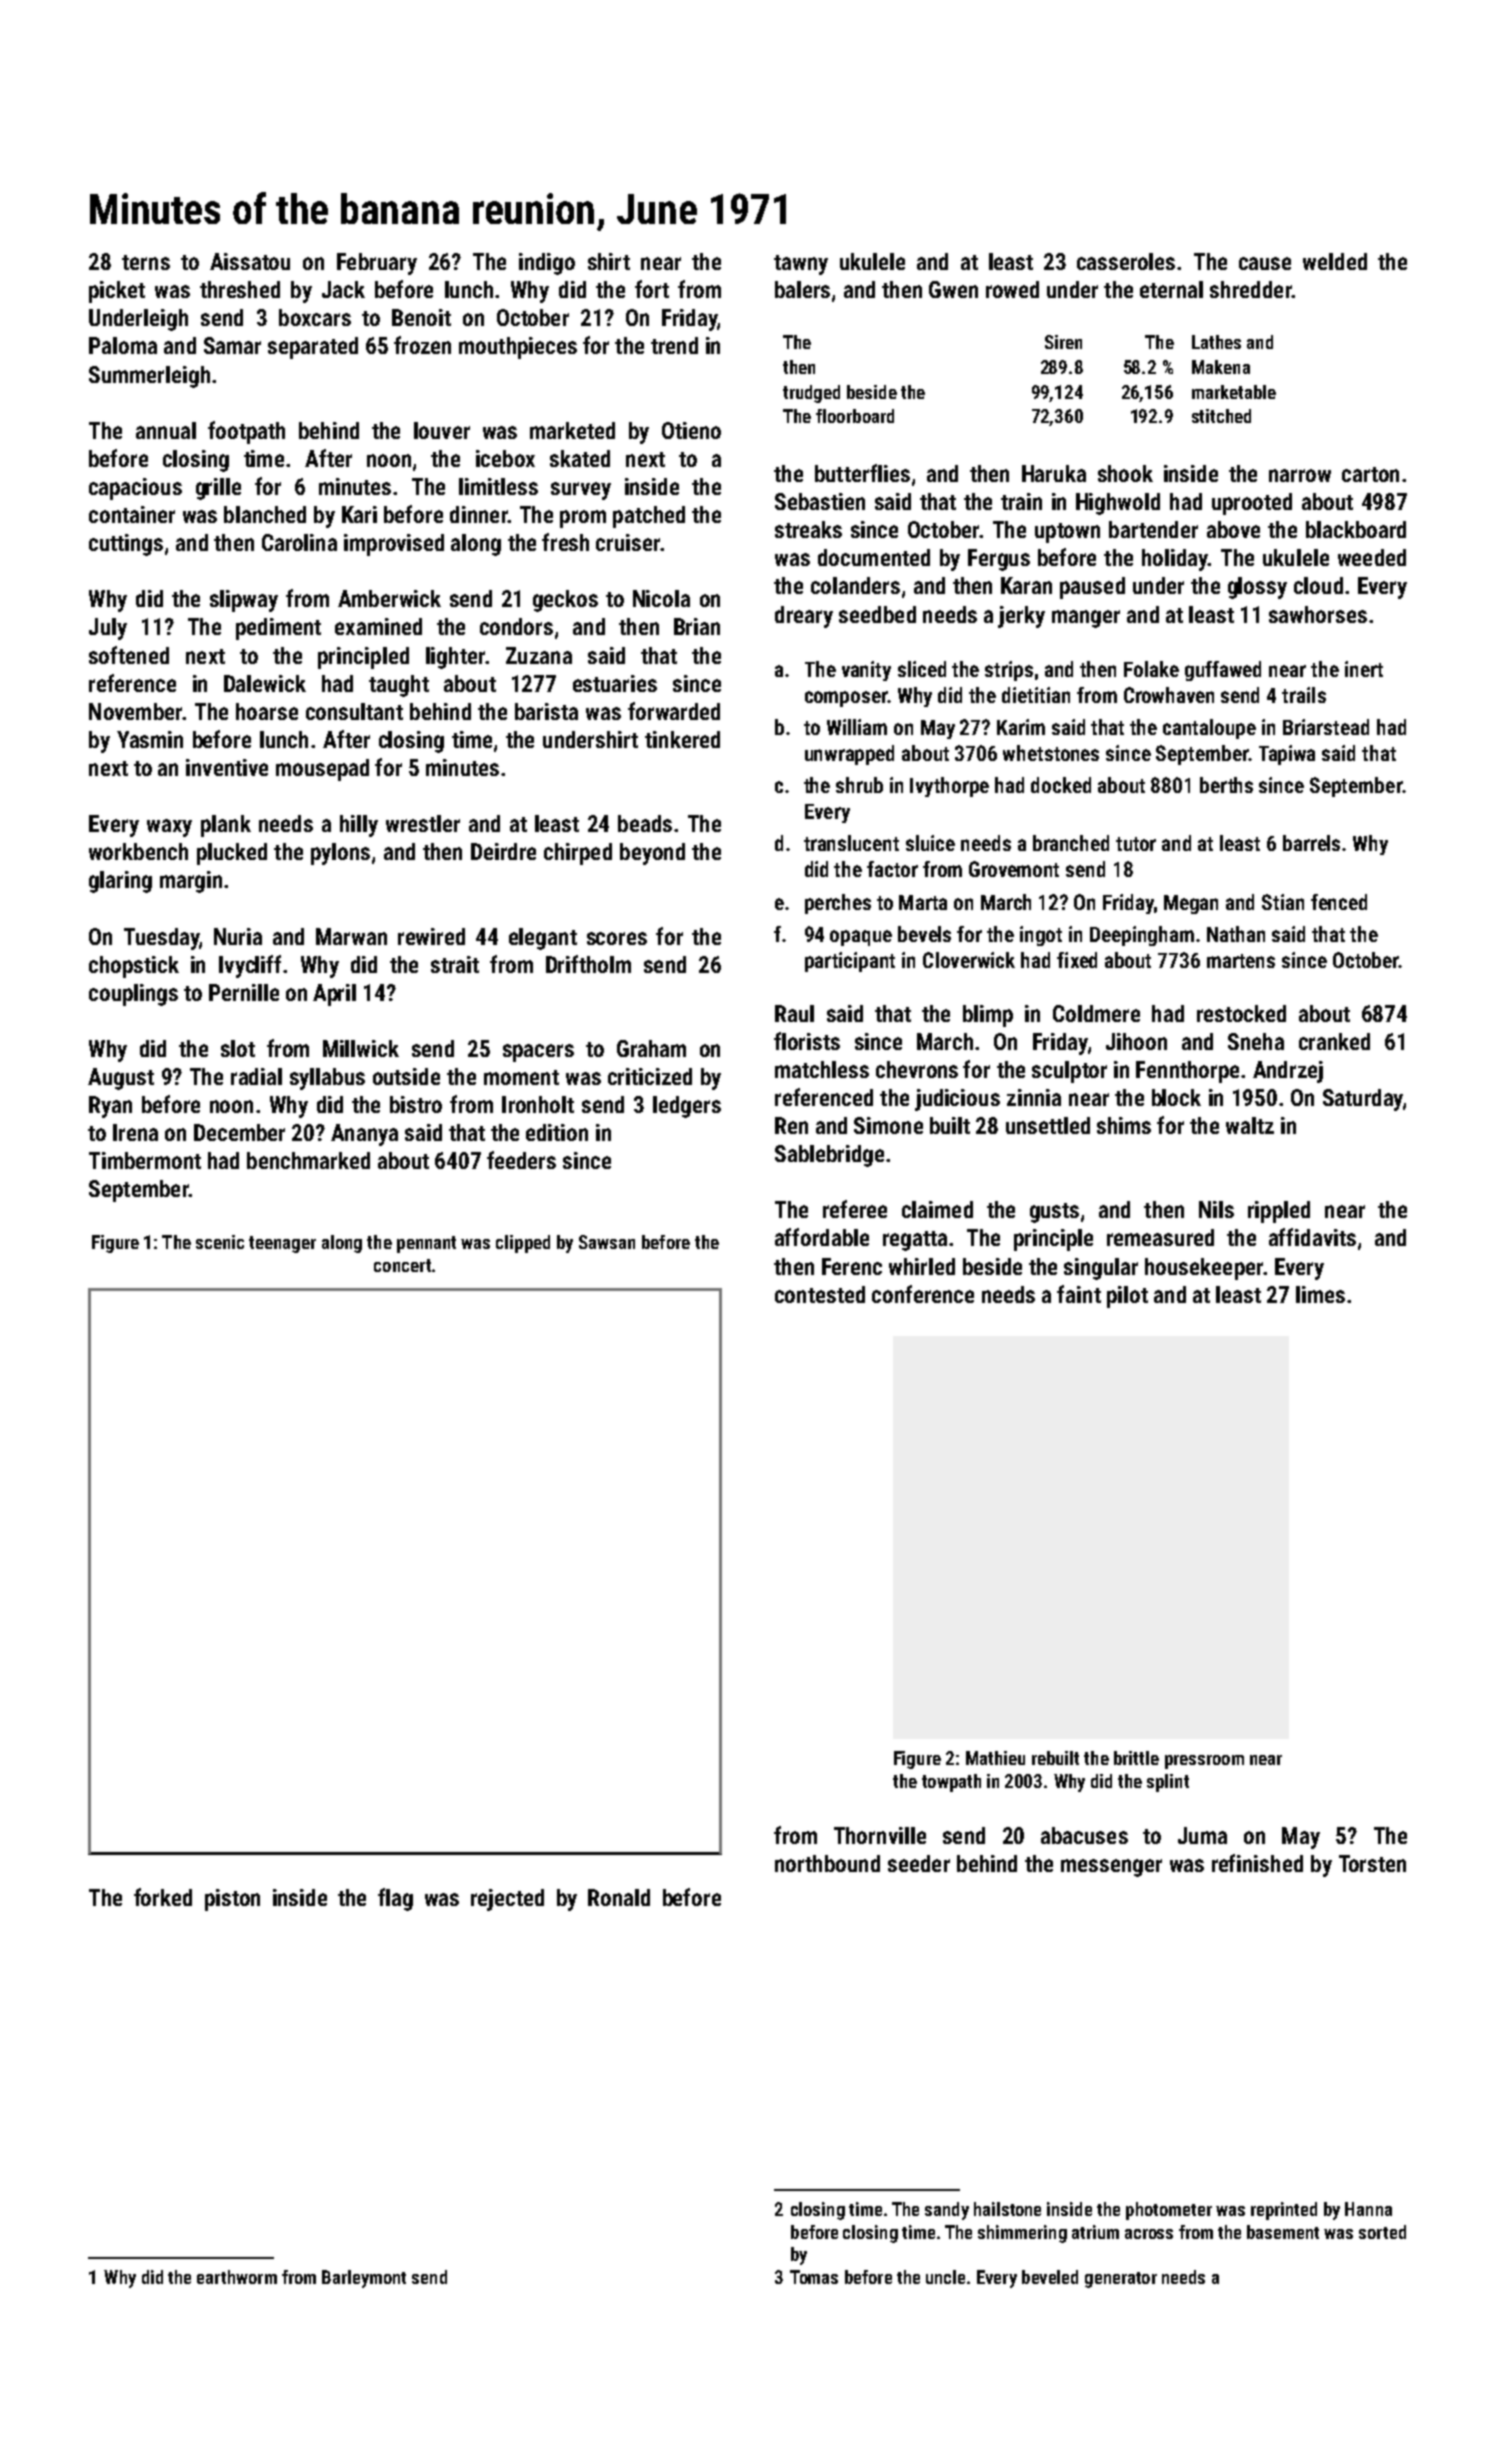 The width and height of the screenshot is (1496, 2464). Describe the element at coordinates (827, 1863) in the screenshot. I see `northbound` at that location.
